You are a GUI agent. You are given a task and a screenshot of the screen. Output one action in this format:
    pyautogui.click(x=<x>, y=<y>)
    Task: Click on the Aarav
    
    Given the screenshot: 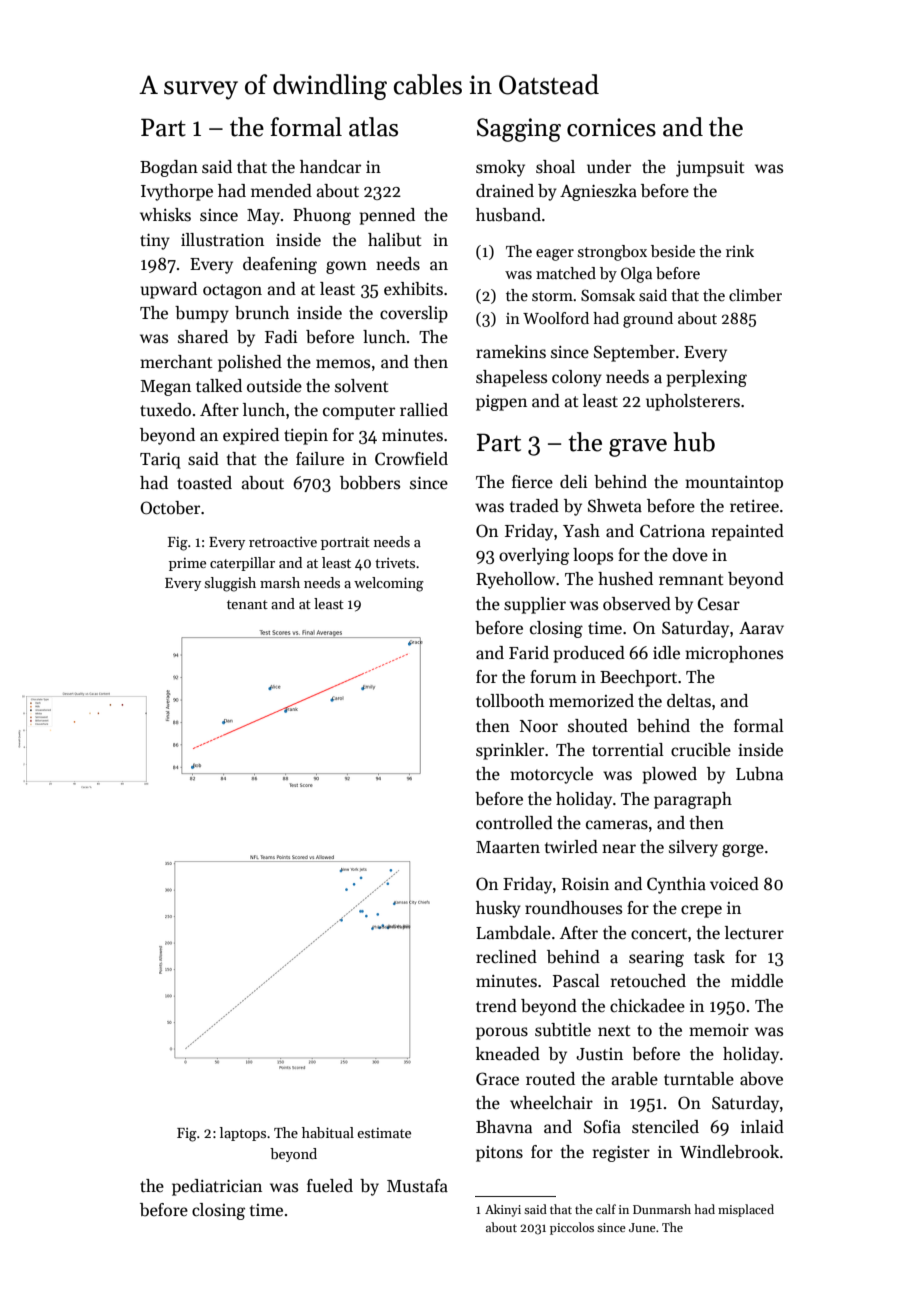 What is the action you would take?
    pyautogui.click(x=761, y=628)
